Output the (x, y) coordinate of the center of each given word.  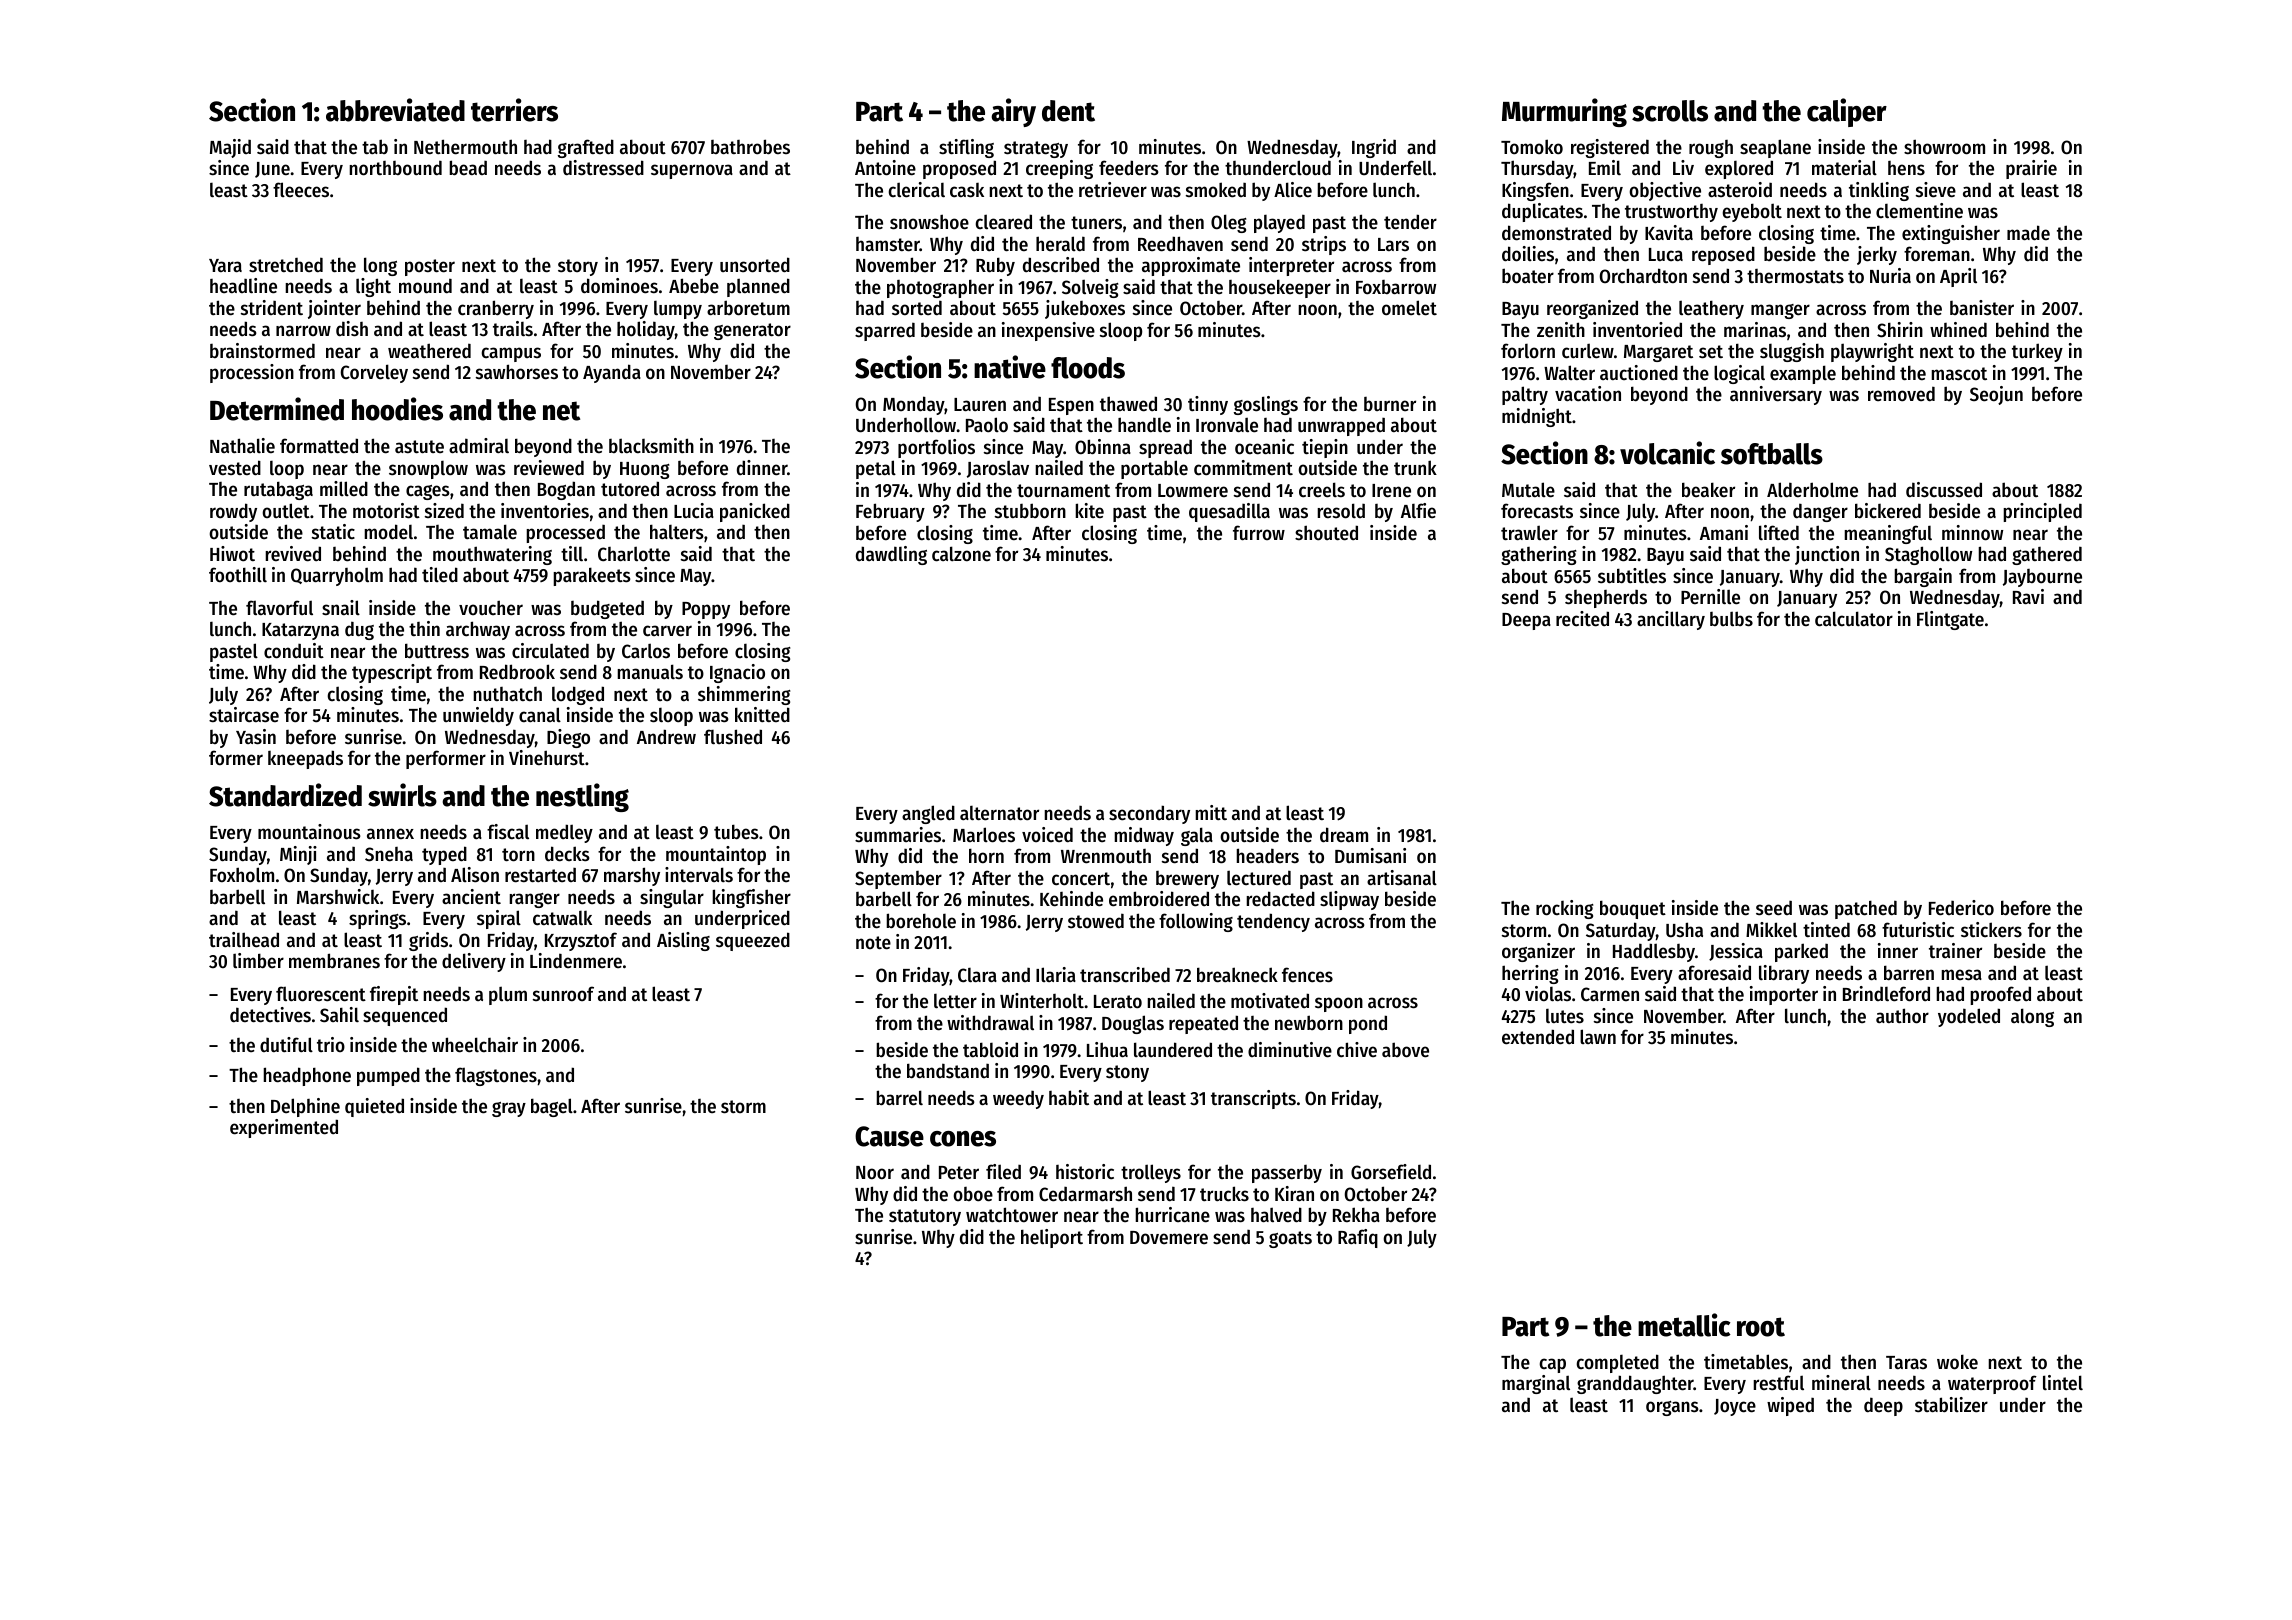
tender (1410, 222)
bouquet (1633, 909)
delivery (474, 962)
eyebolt (1752, 212)
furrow (1259, 532)
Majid (230, 148)
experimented (284, 1128)
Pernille (1710, 597)
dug (359, 630)
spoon (1339, 1004)
